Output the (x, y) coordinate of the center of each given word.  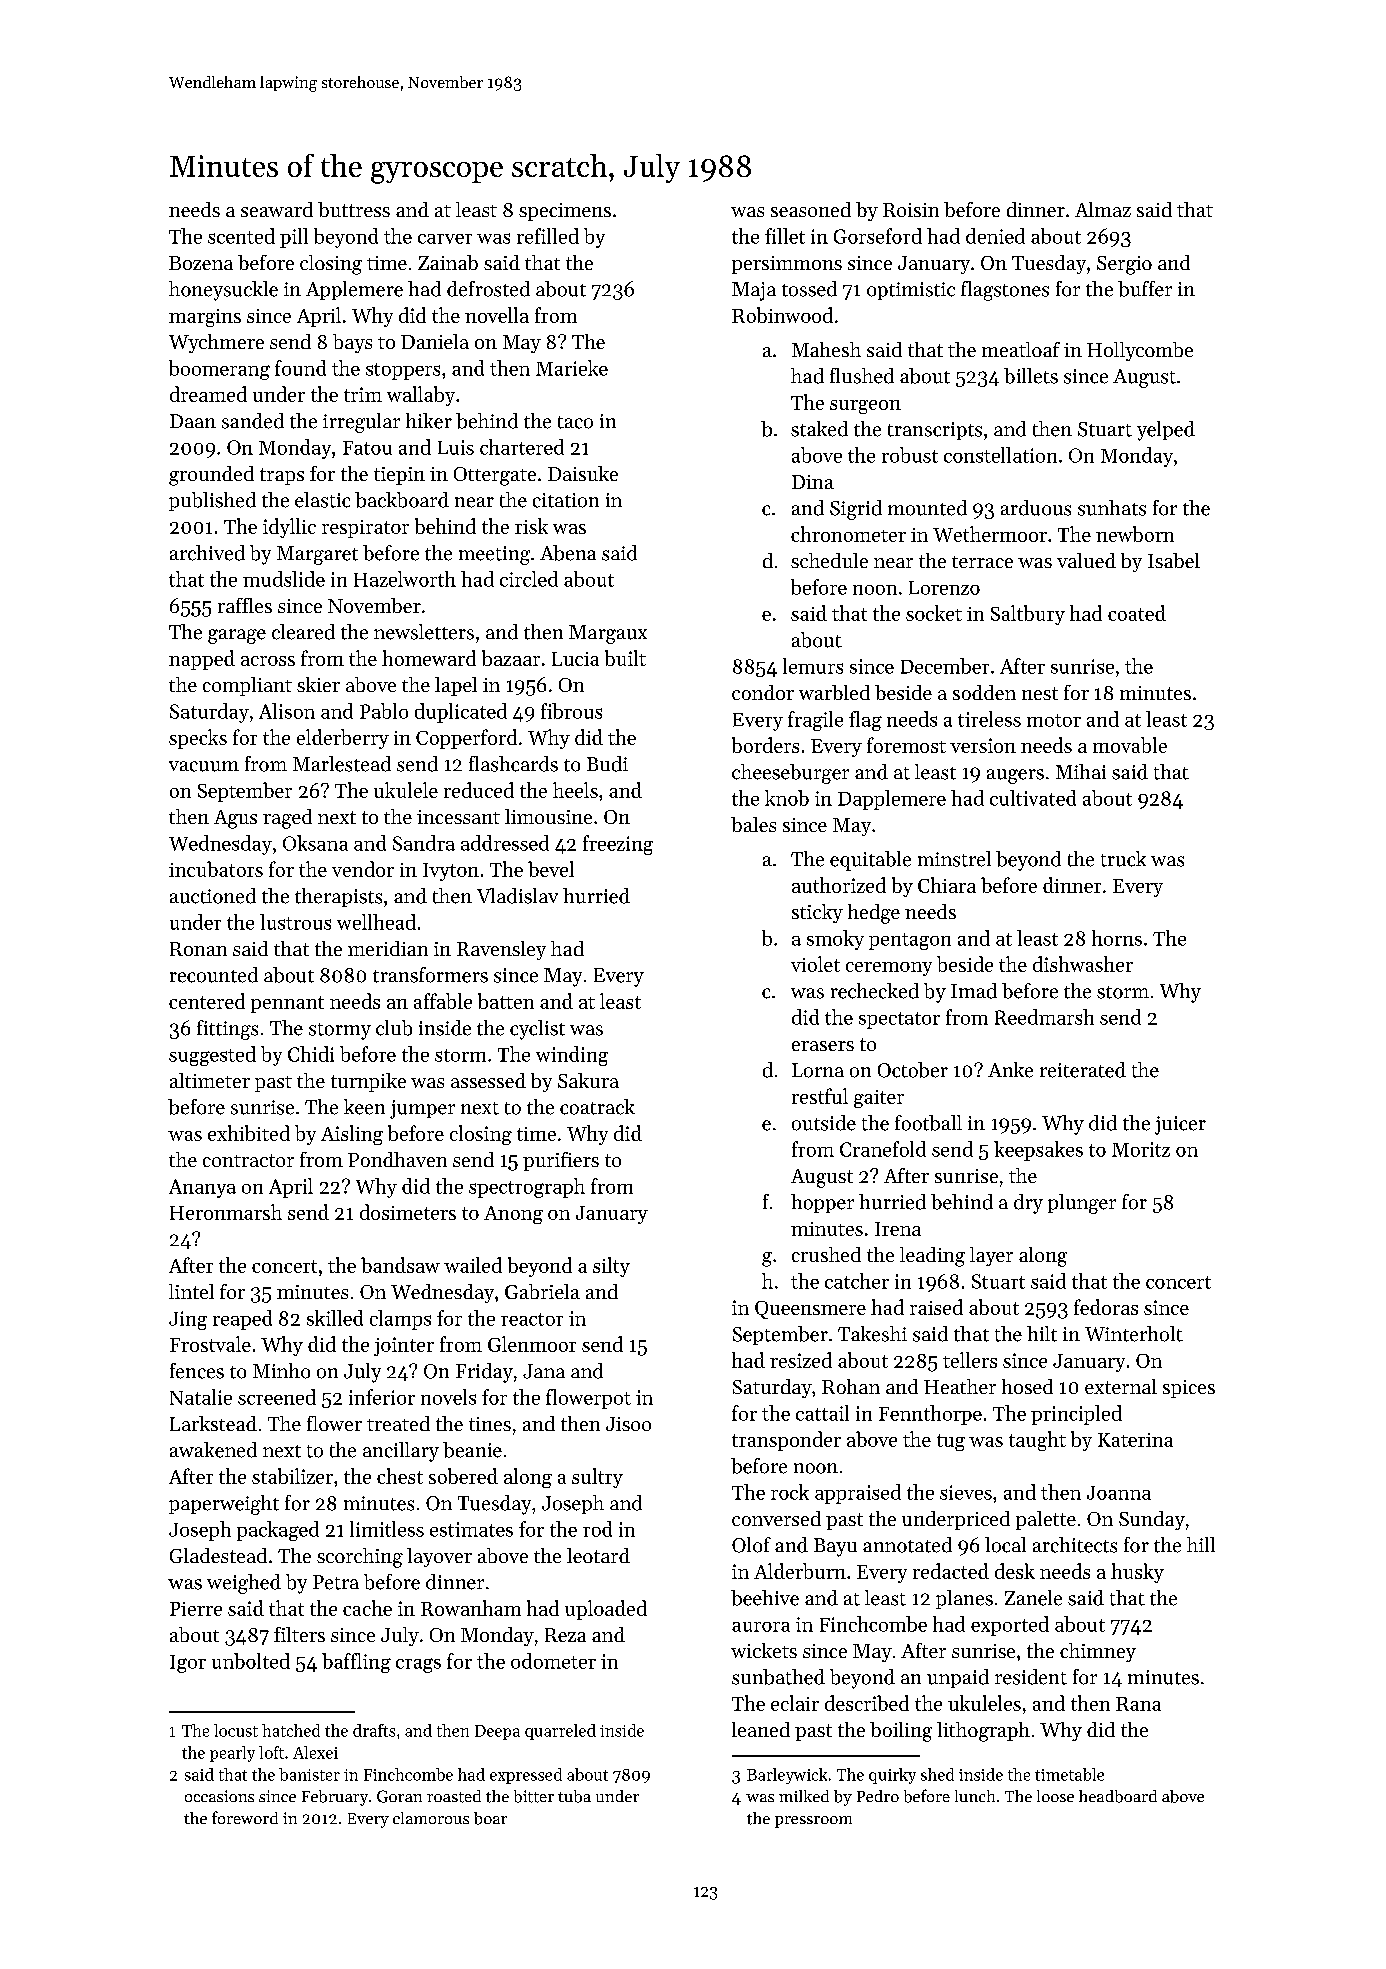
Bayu (835, 1547)
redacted (951, 1571)
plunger (1082, 1204)
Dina (813, 482)
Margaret (317, 555)
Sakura (588, 1080)
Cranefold (883, 1149)
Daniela (435, 341)
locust (236, 1730)
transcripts (935, 431)
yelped (1166, 431)
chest (400, 1476)
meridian (388, 948)
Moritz (1141, 1149)
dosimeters (408, 1212)
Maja (754, 291)
